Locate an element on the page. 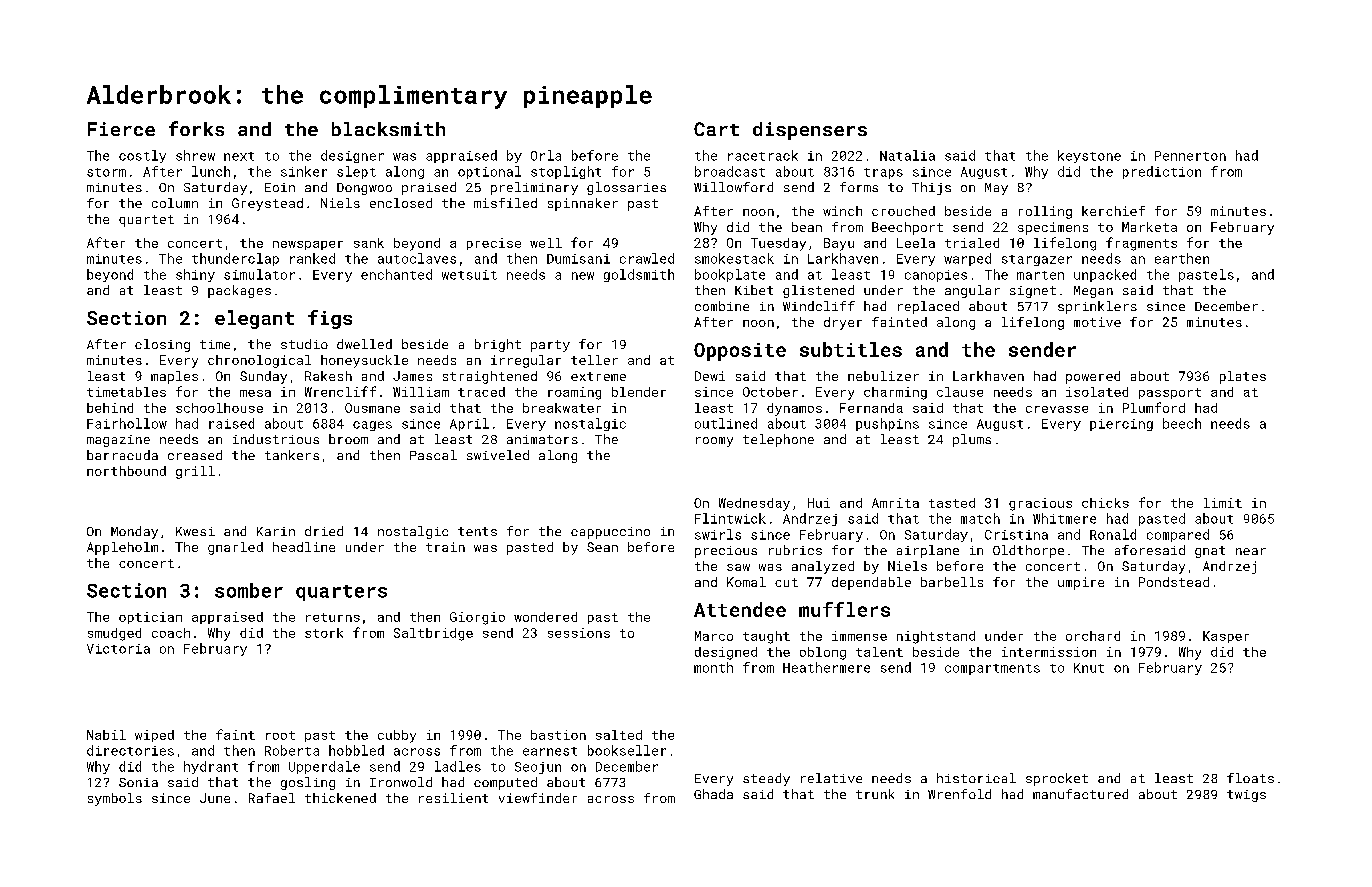 This image has width=1372, height=887. salted is located at coordinates (619, 735).
